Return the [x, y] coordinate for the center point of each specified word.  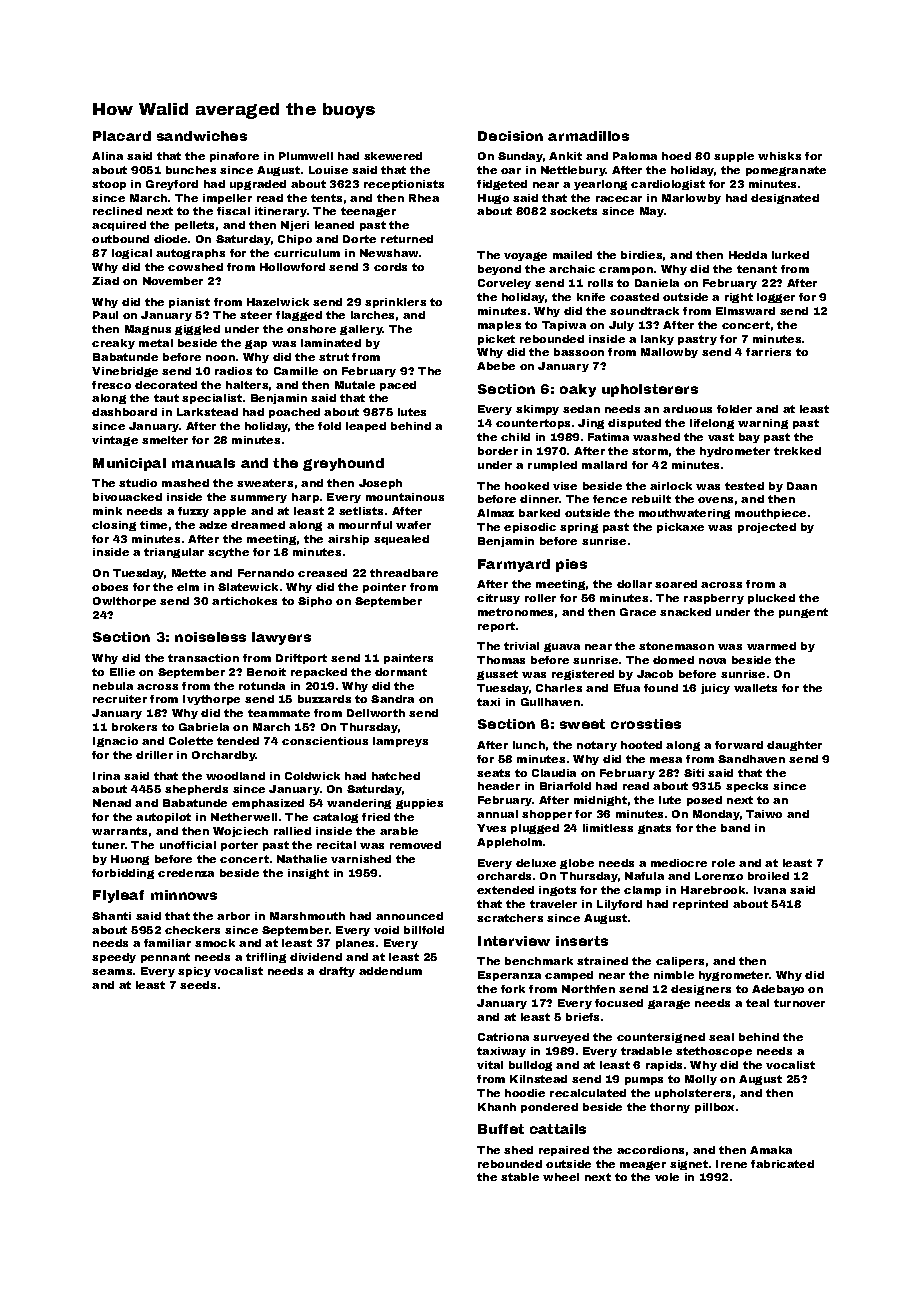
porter [239, 846]
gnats [654, 829]
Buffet [501, 1129]
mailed [572, 255]
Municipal [129, 464]
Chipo [295, 240]
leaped [366, 427]
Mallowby [669, 353]
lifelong [712, 424]
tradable [646, 1051]
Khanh [497, 1107]
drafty [337, 972]
